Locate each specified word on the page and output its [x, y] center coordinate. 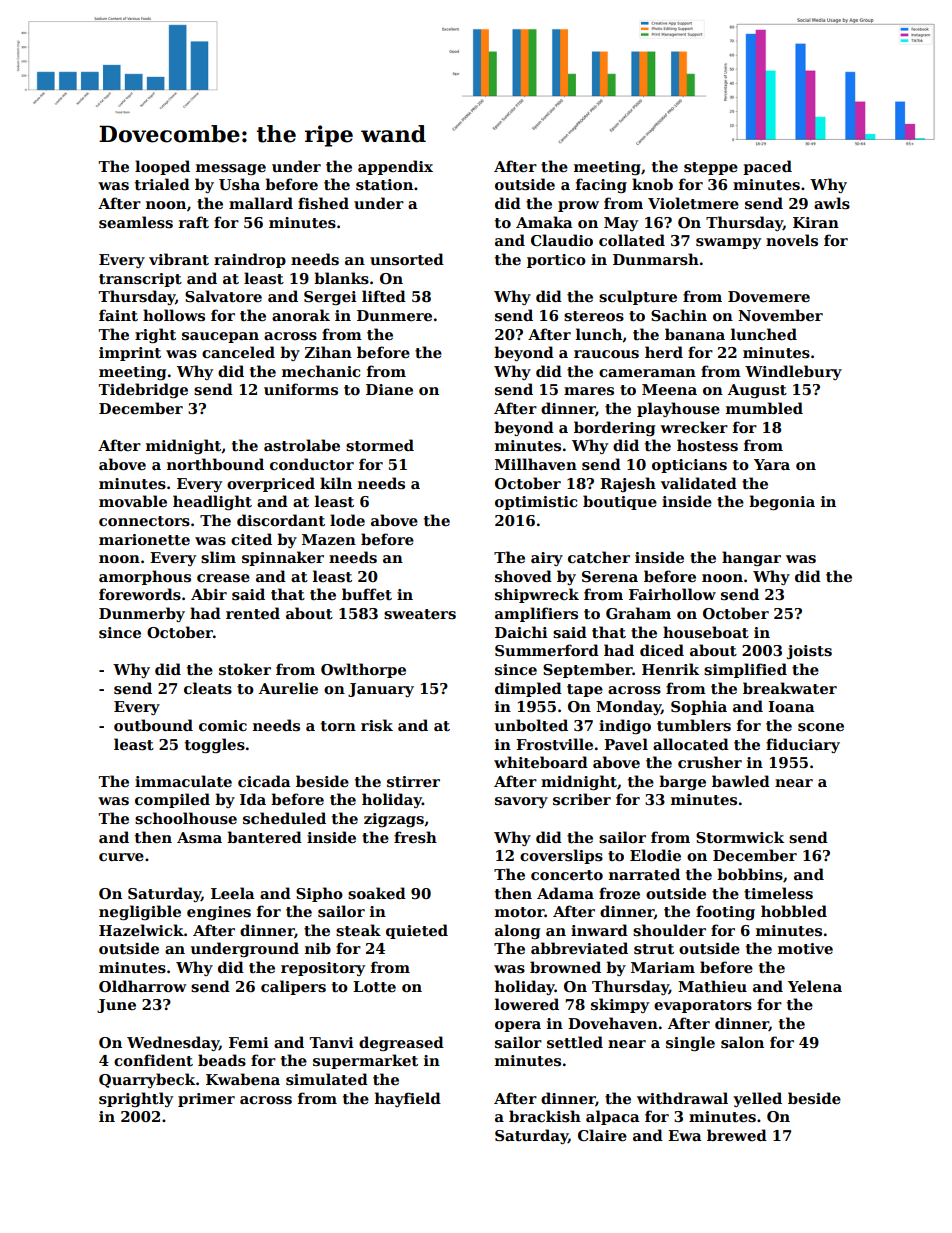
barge [682, 782]
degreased [401, 1043]
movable [133, 501]
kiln [336, 483]
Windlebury [793, 372]
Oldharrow [142, 986]
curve [121, 857]
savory [521, 802]
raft [194, 222]
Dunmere [394, 315]
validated [699, 483]
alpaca [613, 1117]
